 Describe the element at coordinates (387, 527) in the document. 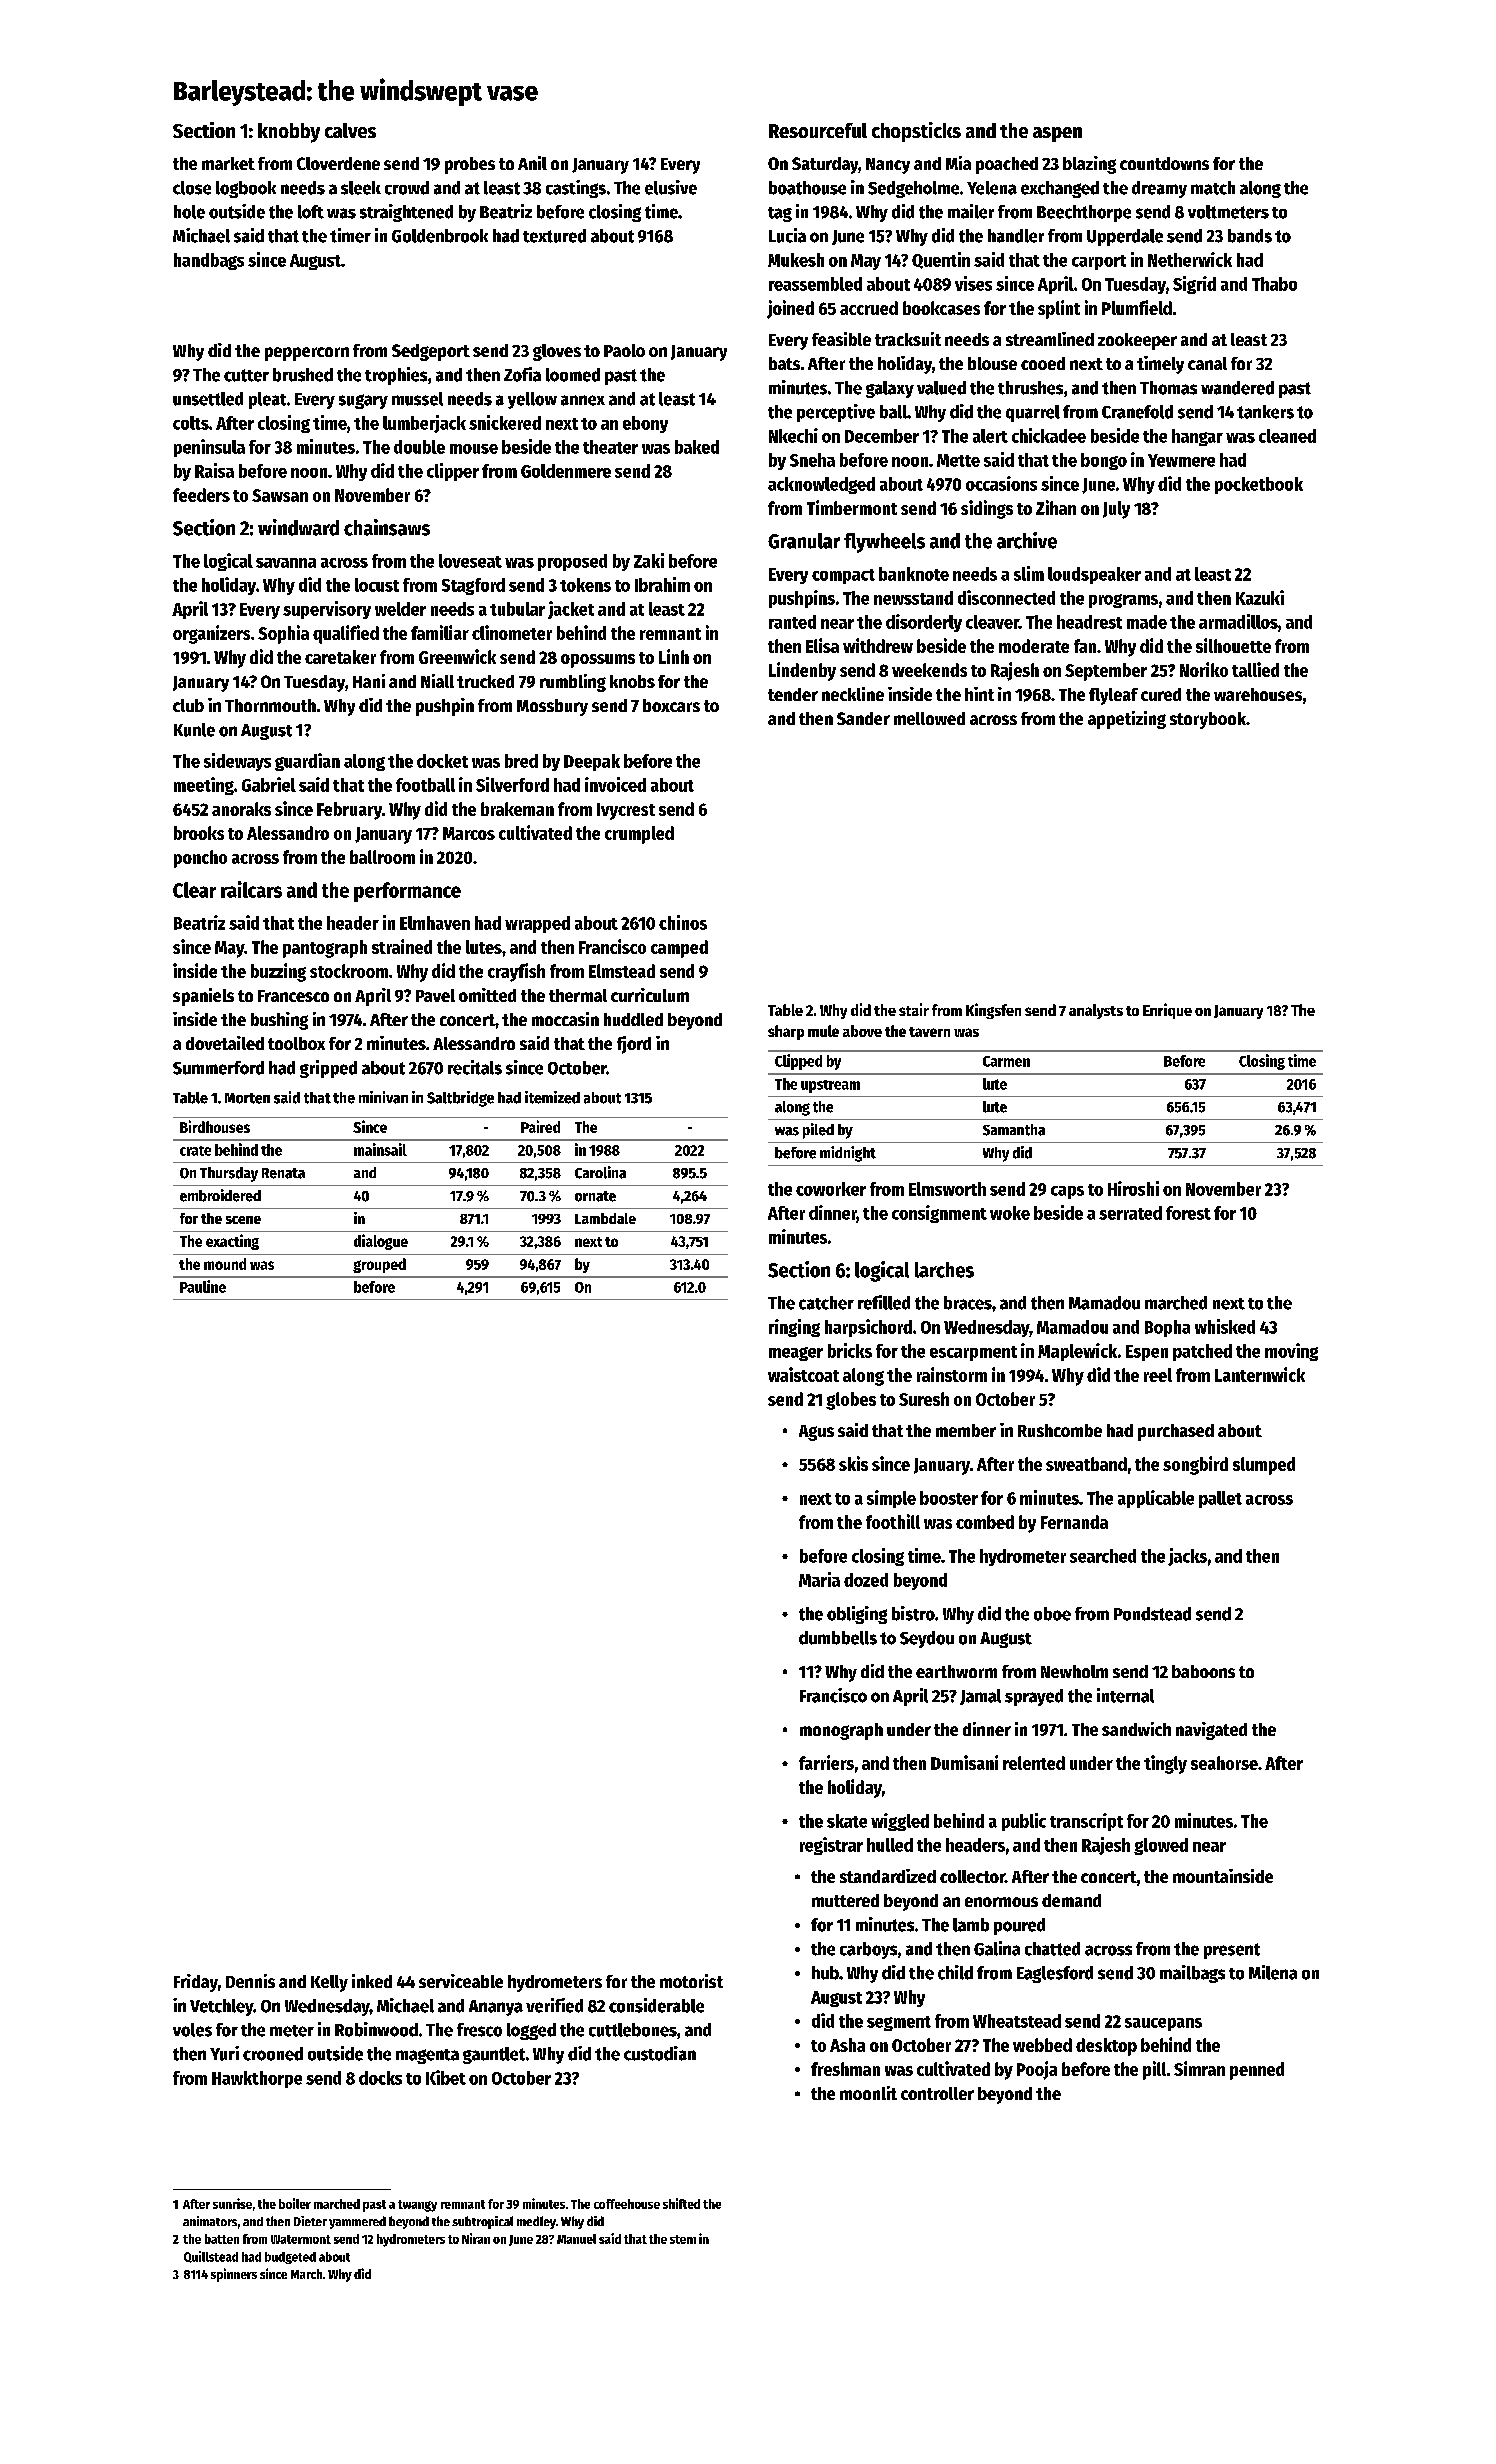

I see `chainsaws` at that location.
